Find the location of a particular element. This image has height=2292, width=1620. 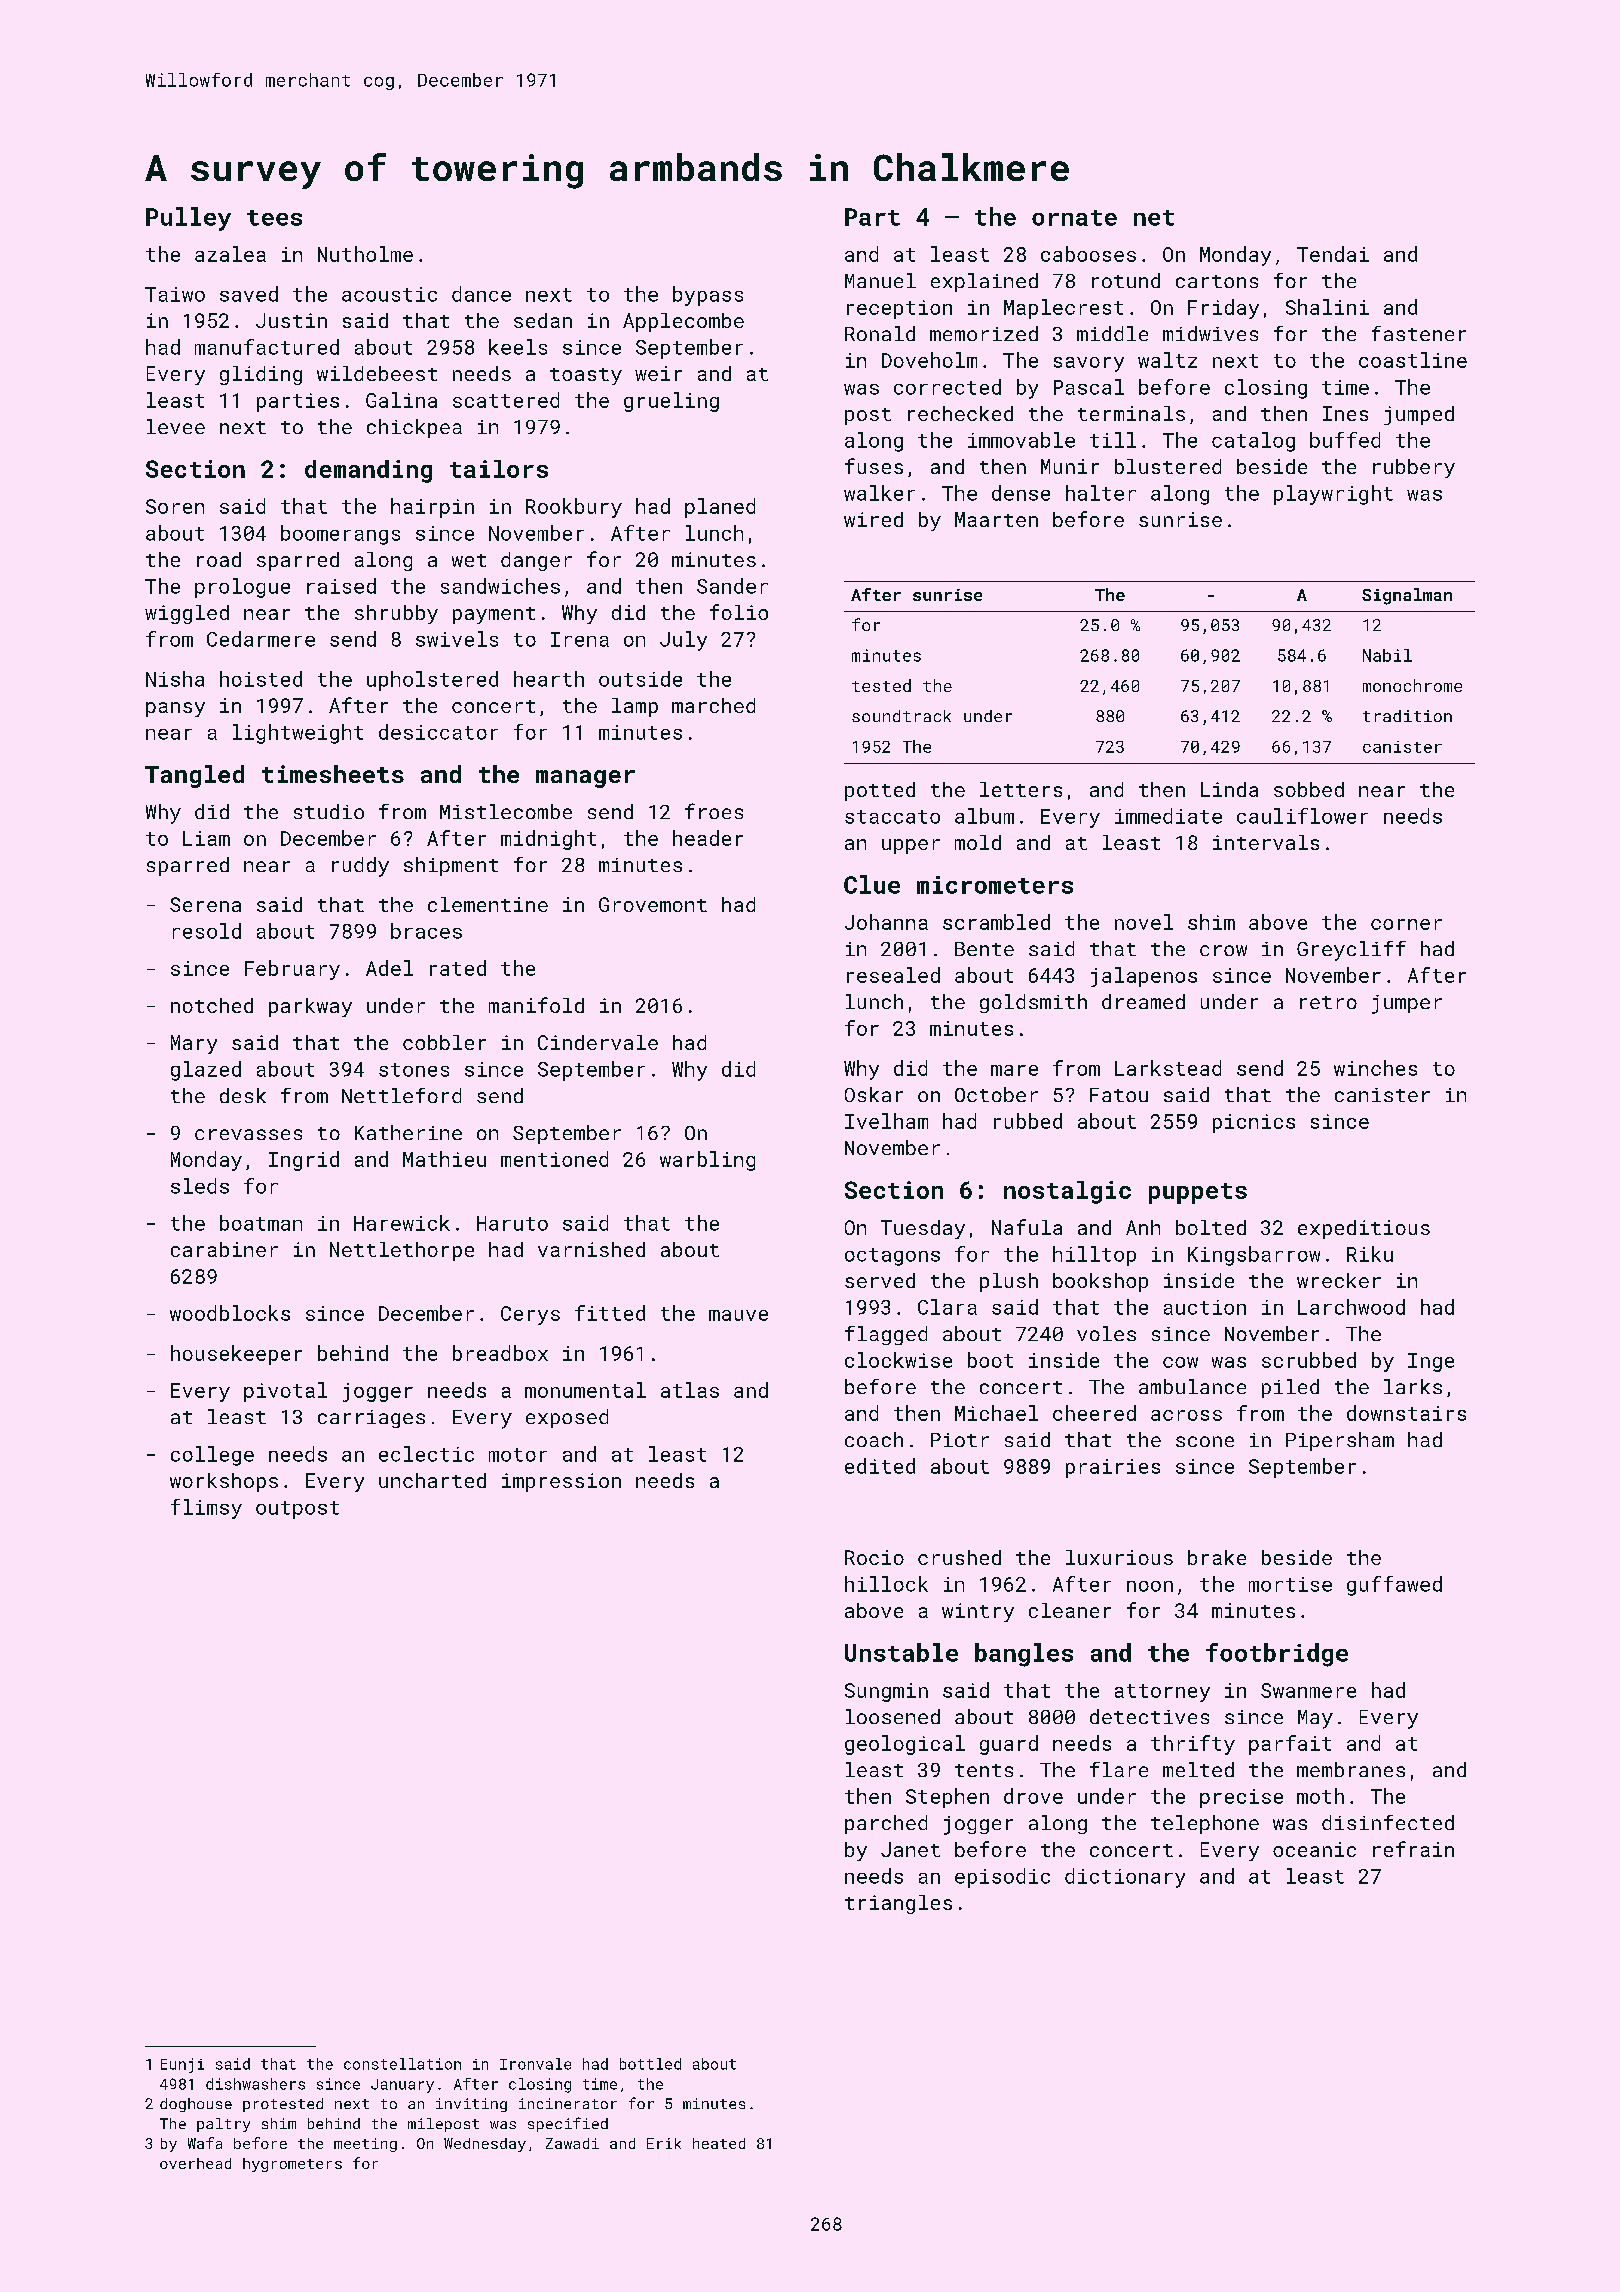

Nettlethorpe is located at coordinates (402, 1251).
